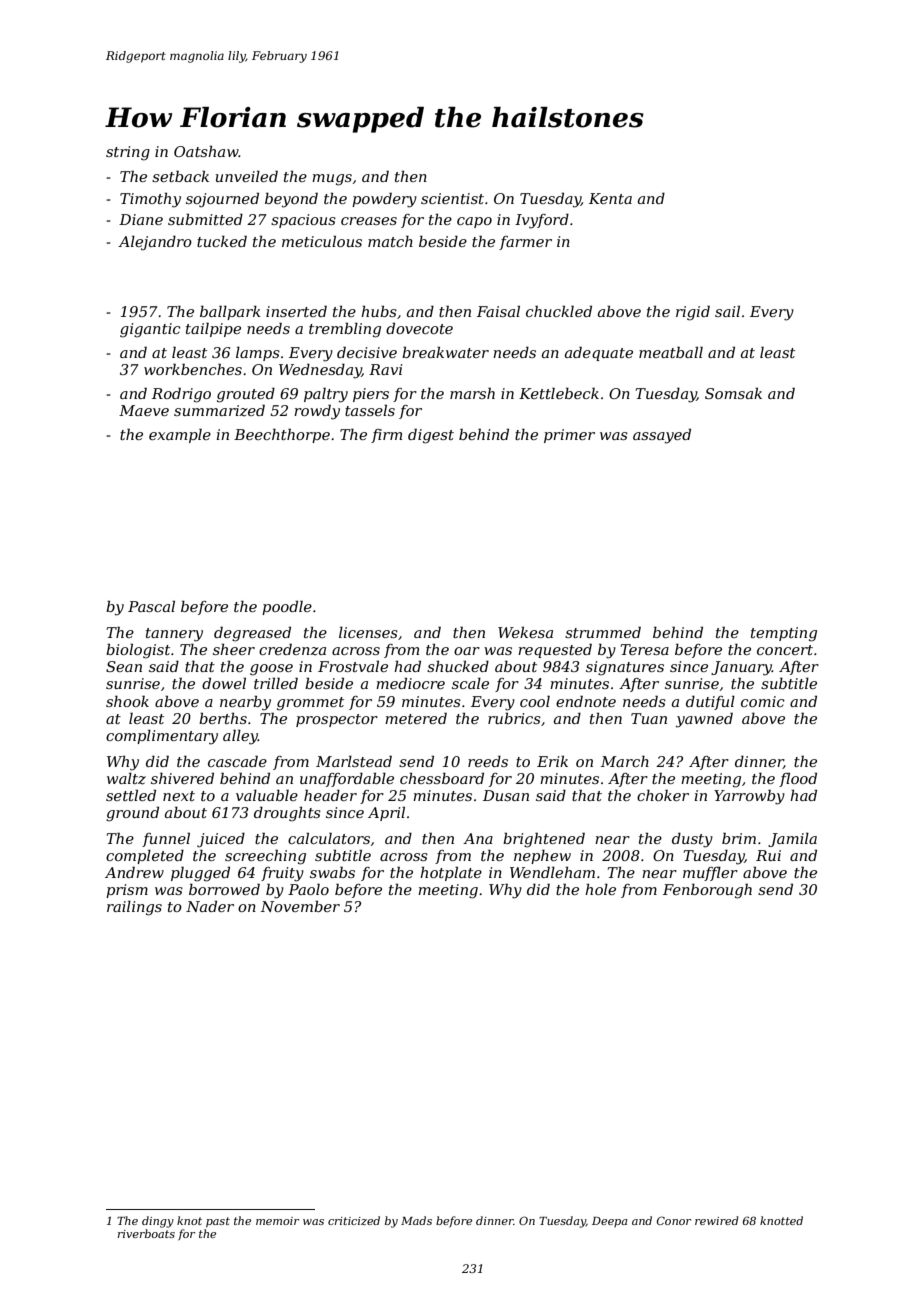 Image resolution: width=924 pixels, height=1308 pixels. I want to click on January, so click(741, 668).
